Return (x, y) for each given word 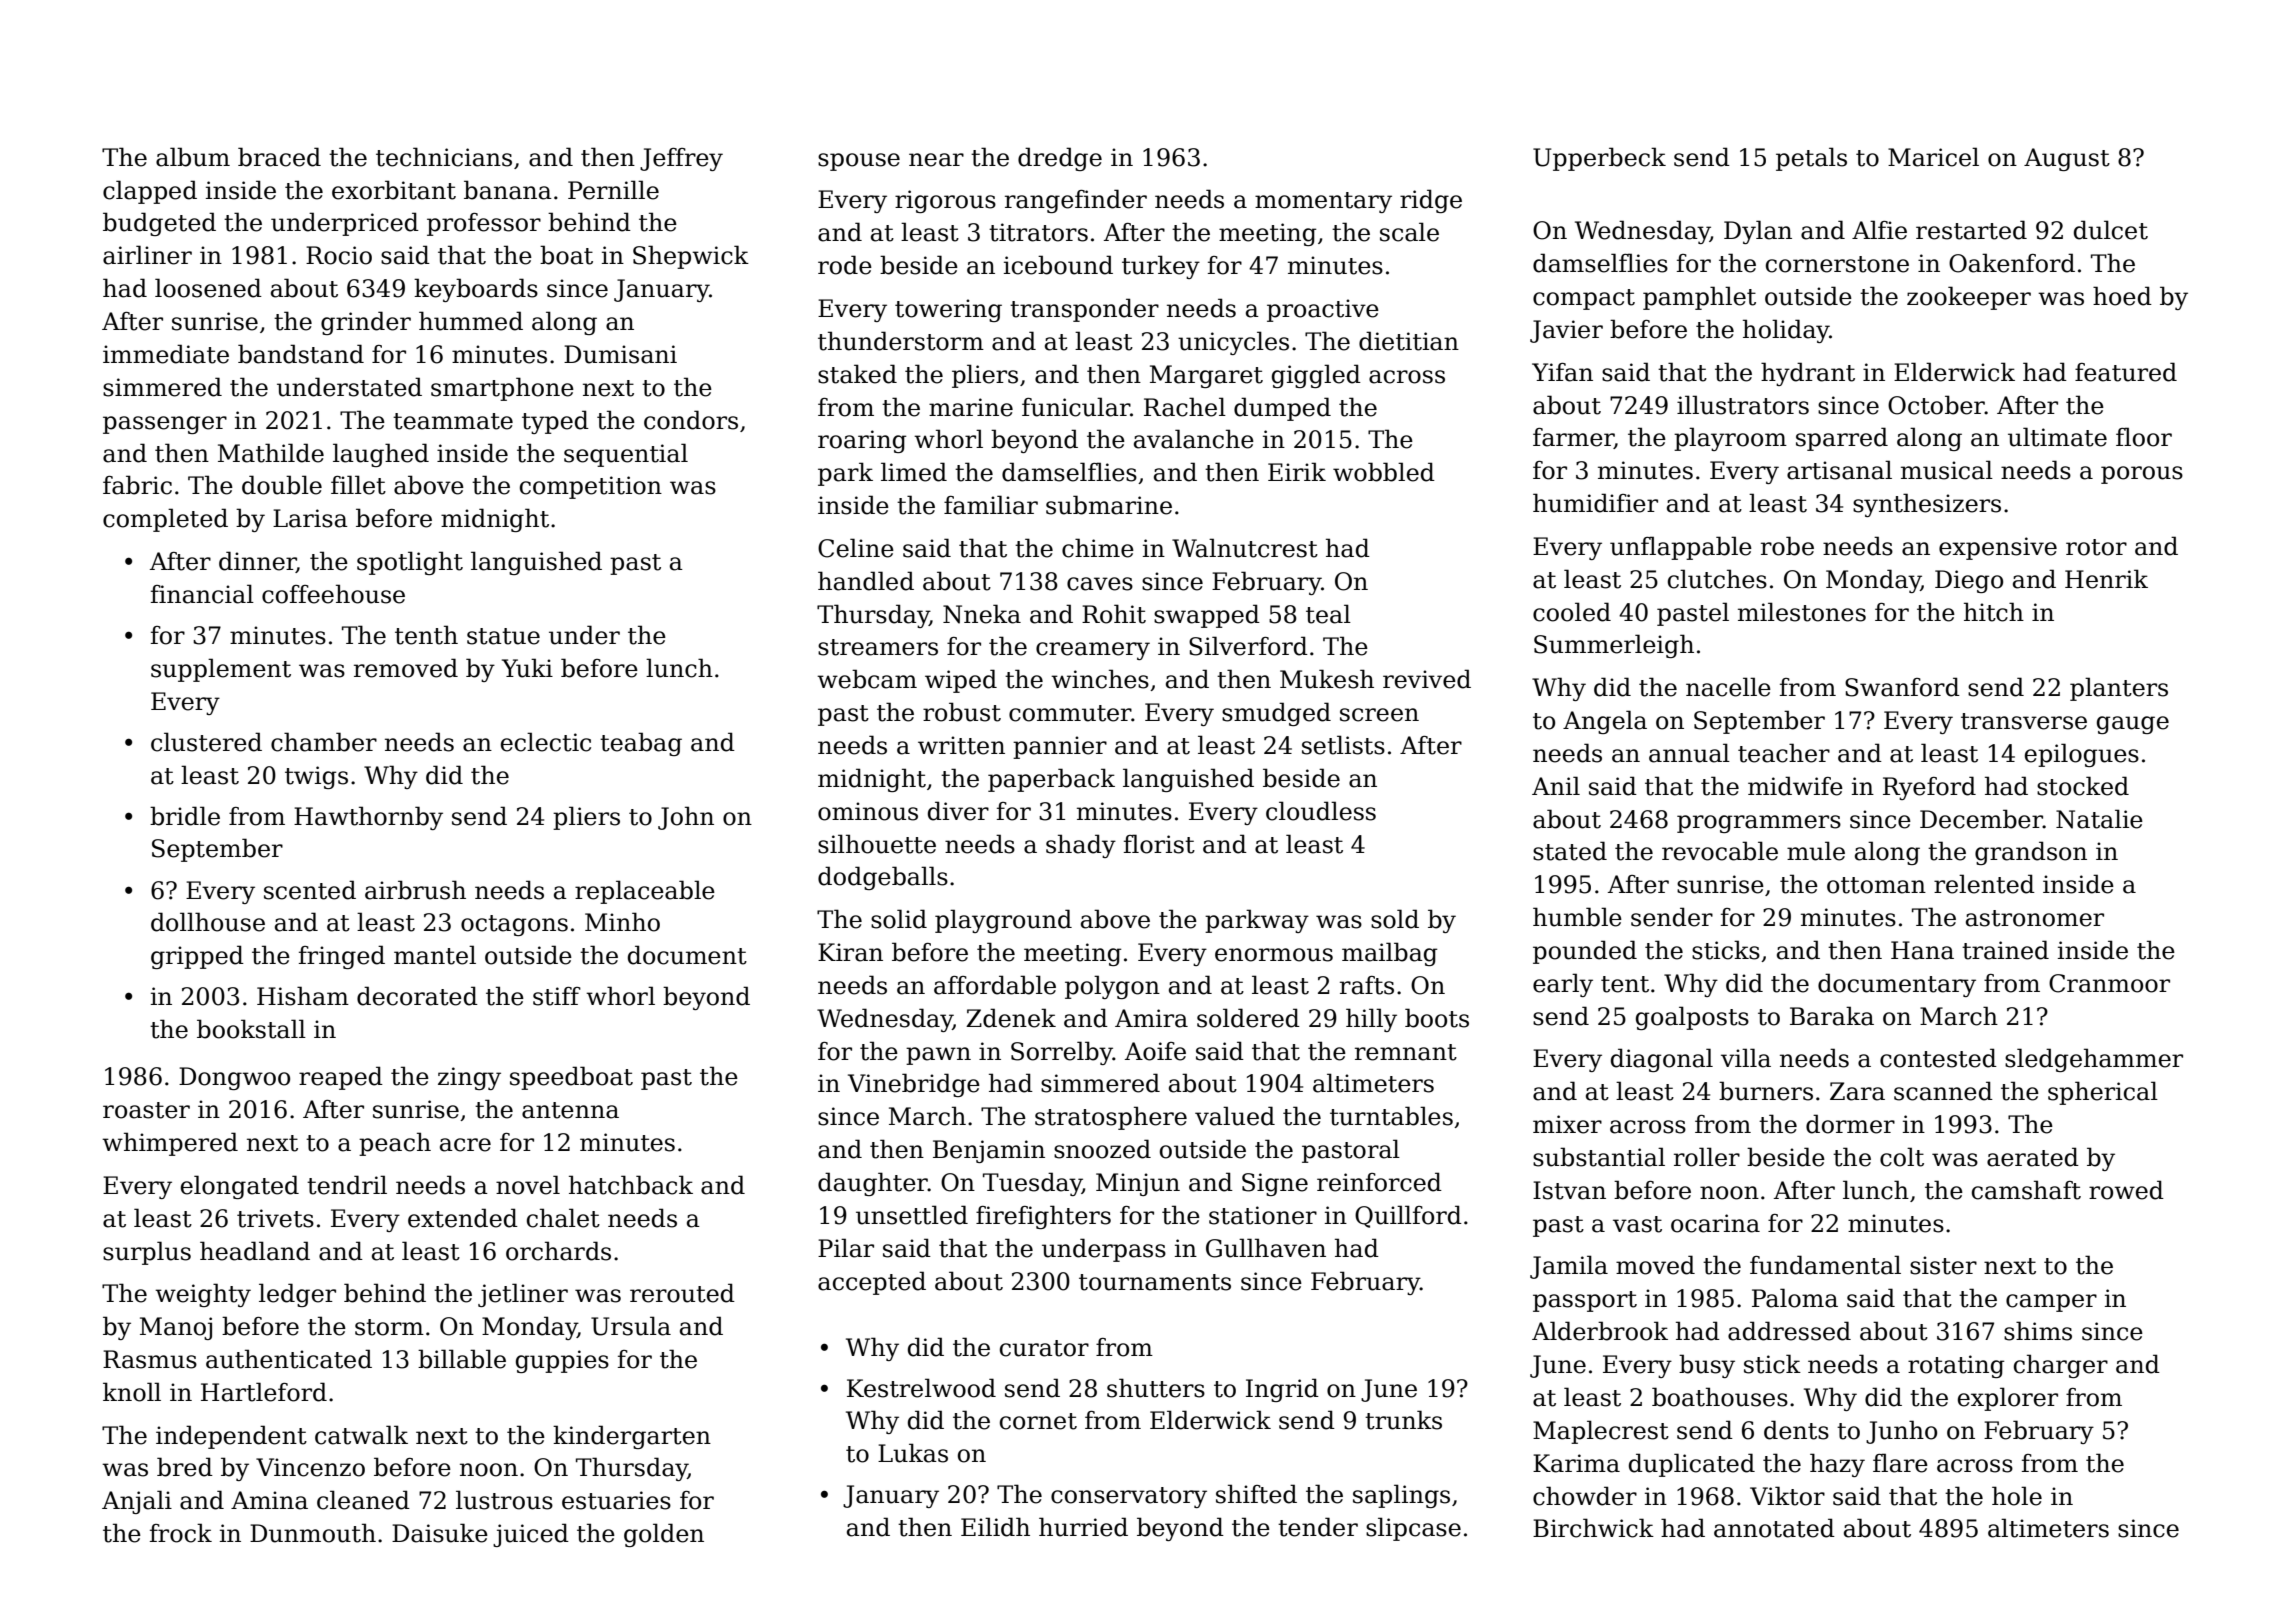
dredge (1060, 159)
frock (181, 1533)
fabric (137, 485)
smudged (1276, 714)
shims (2038, 1331)
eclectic (546, 742)
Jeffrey (681, 159)
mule (1816, 851)
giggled (1316, 376)
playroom (1730, 439)
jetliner (523, 1295)
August (2067, 159)
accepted (872, 1283)
